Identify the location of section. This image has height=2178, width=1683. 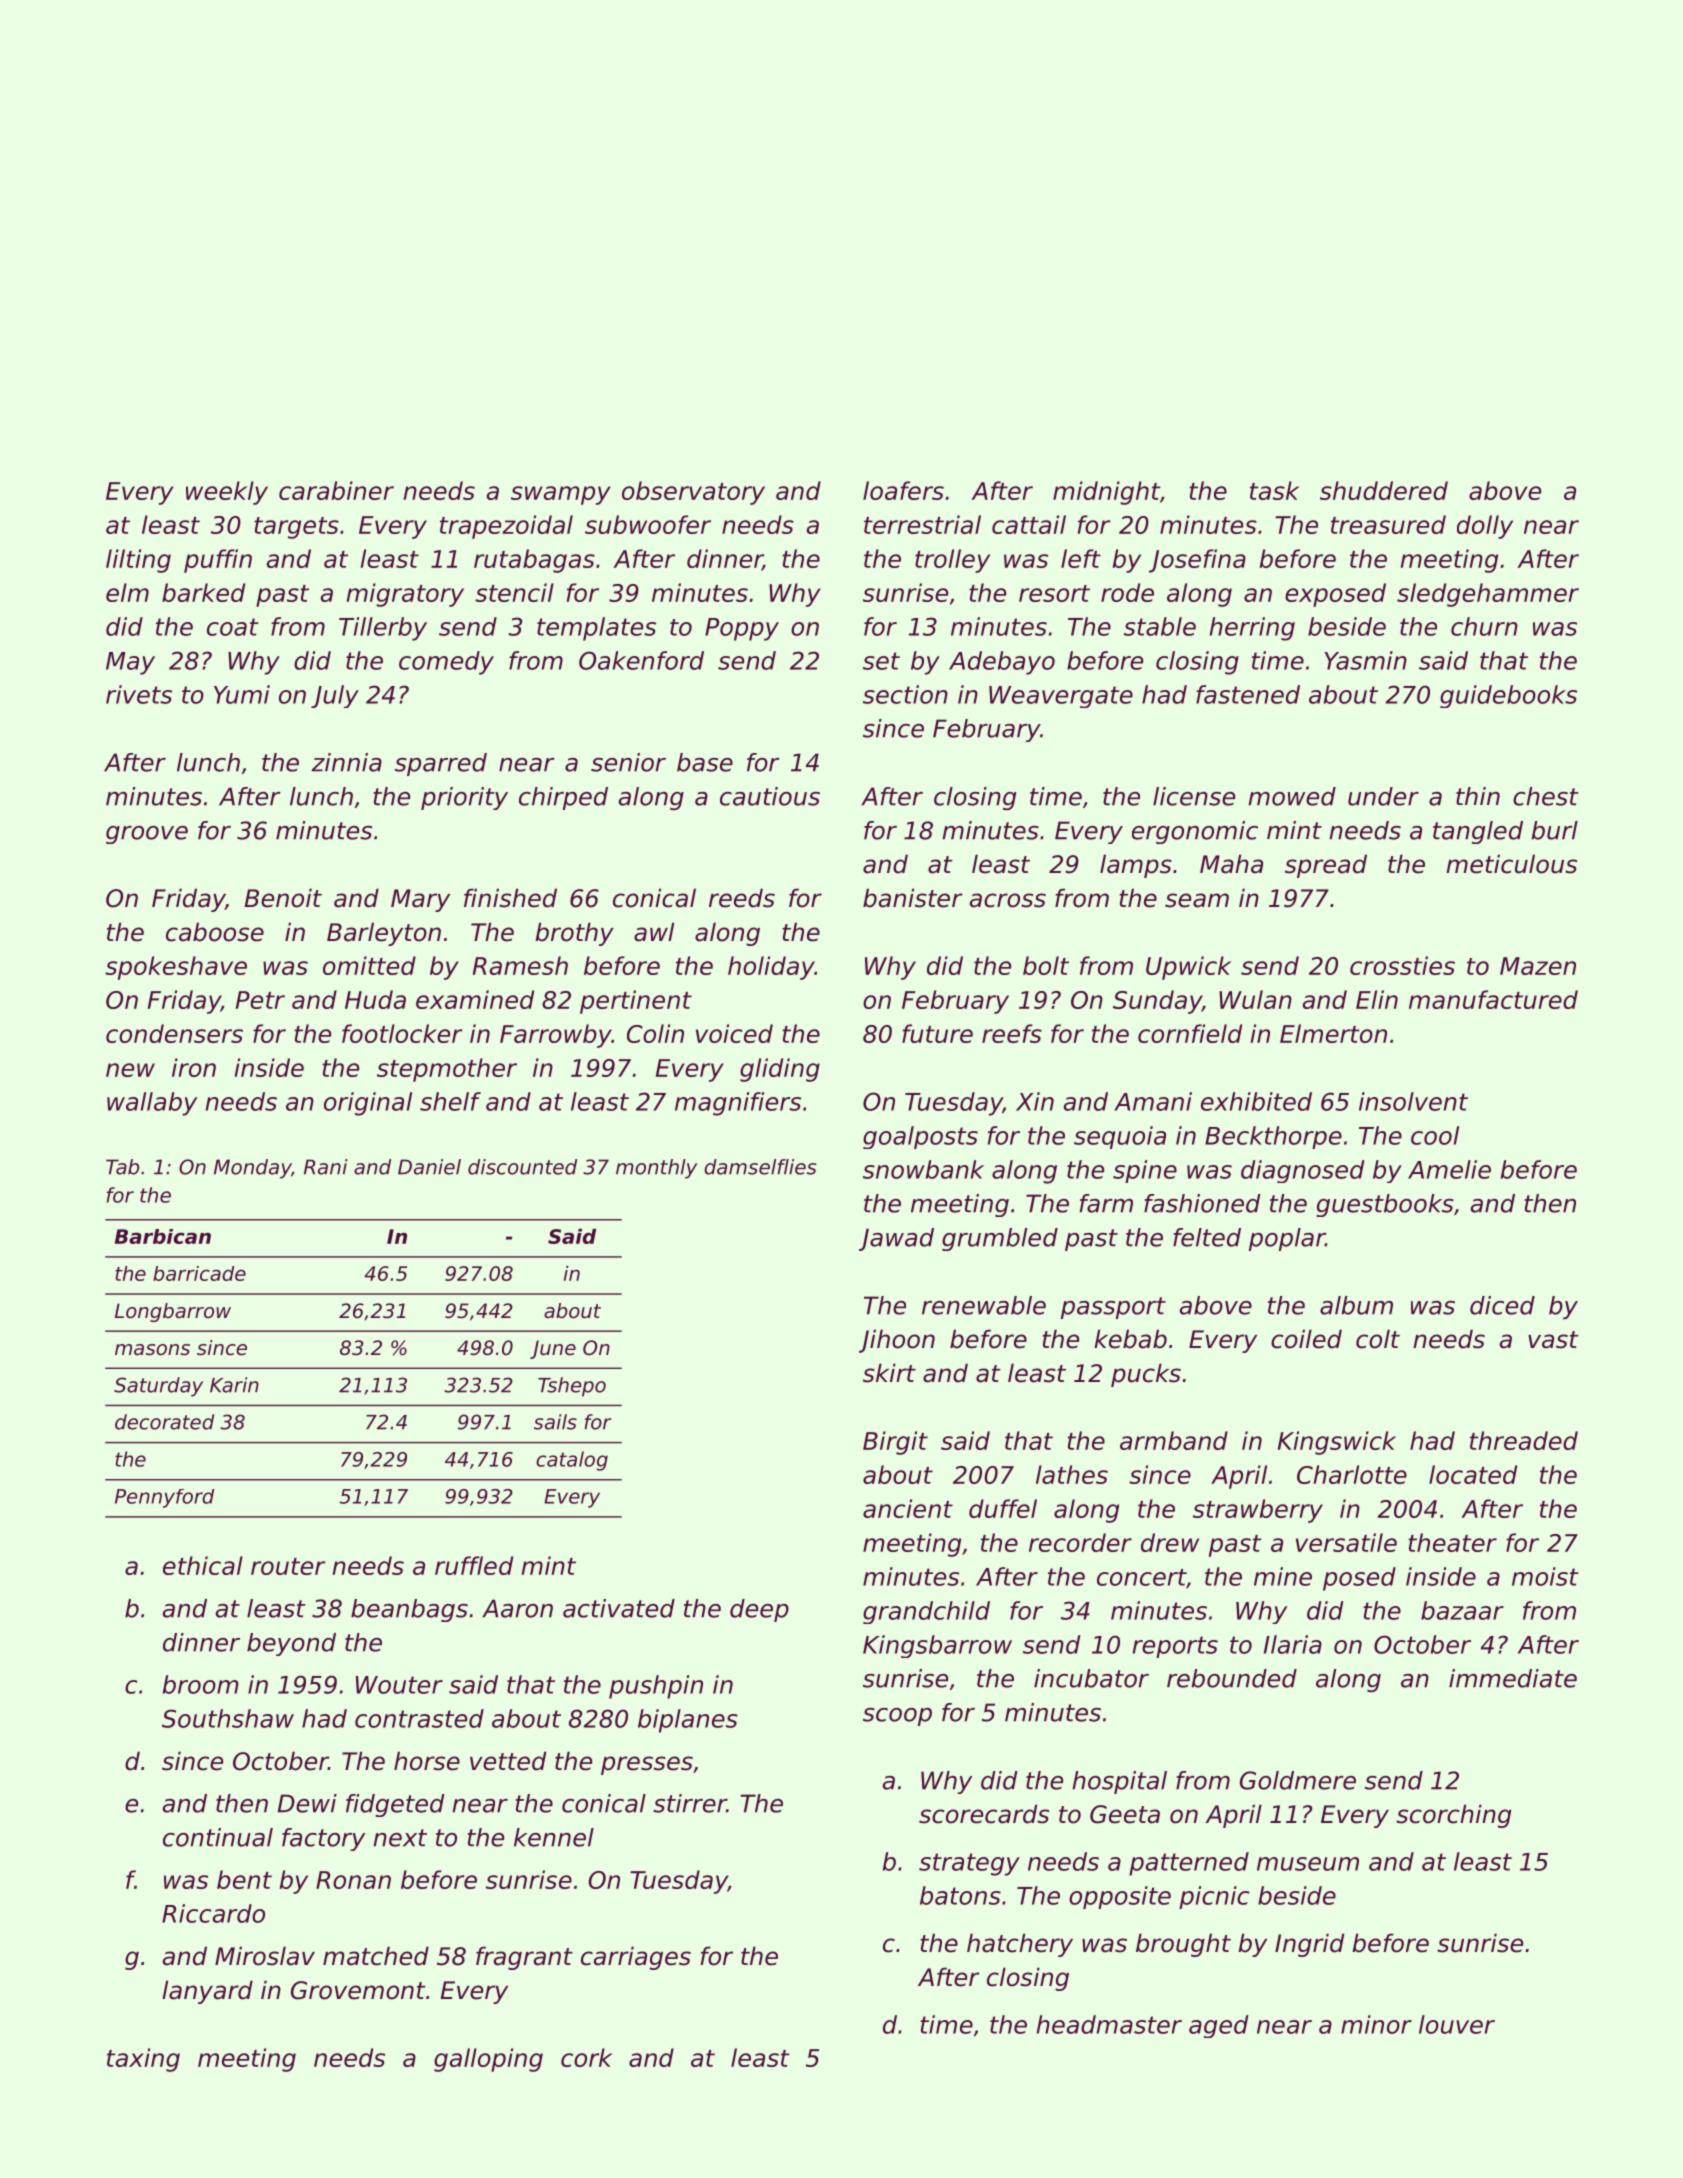
(905, 694).
